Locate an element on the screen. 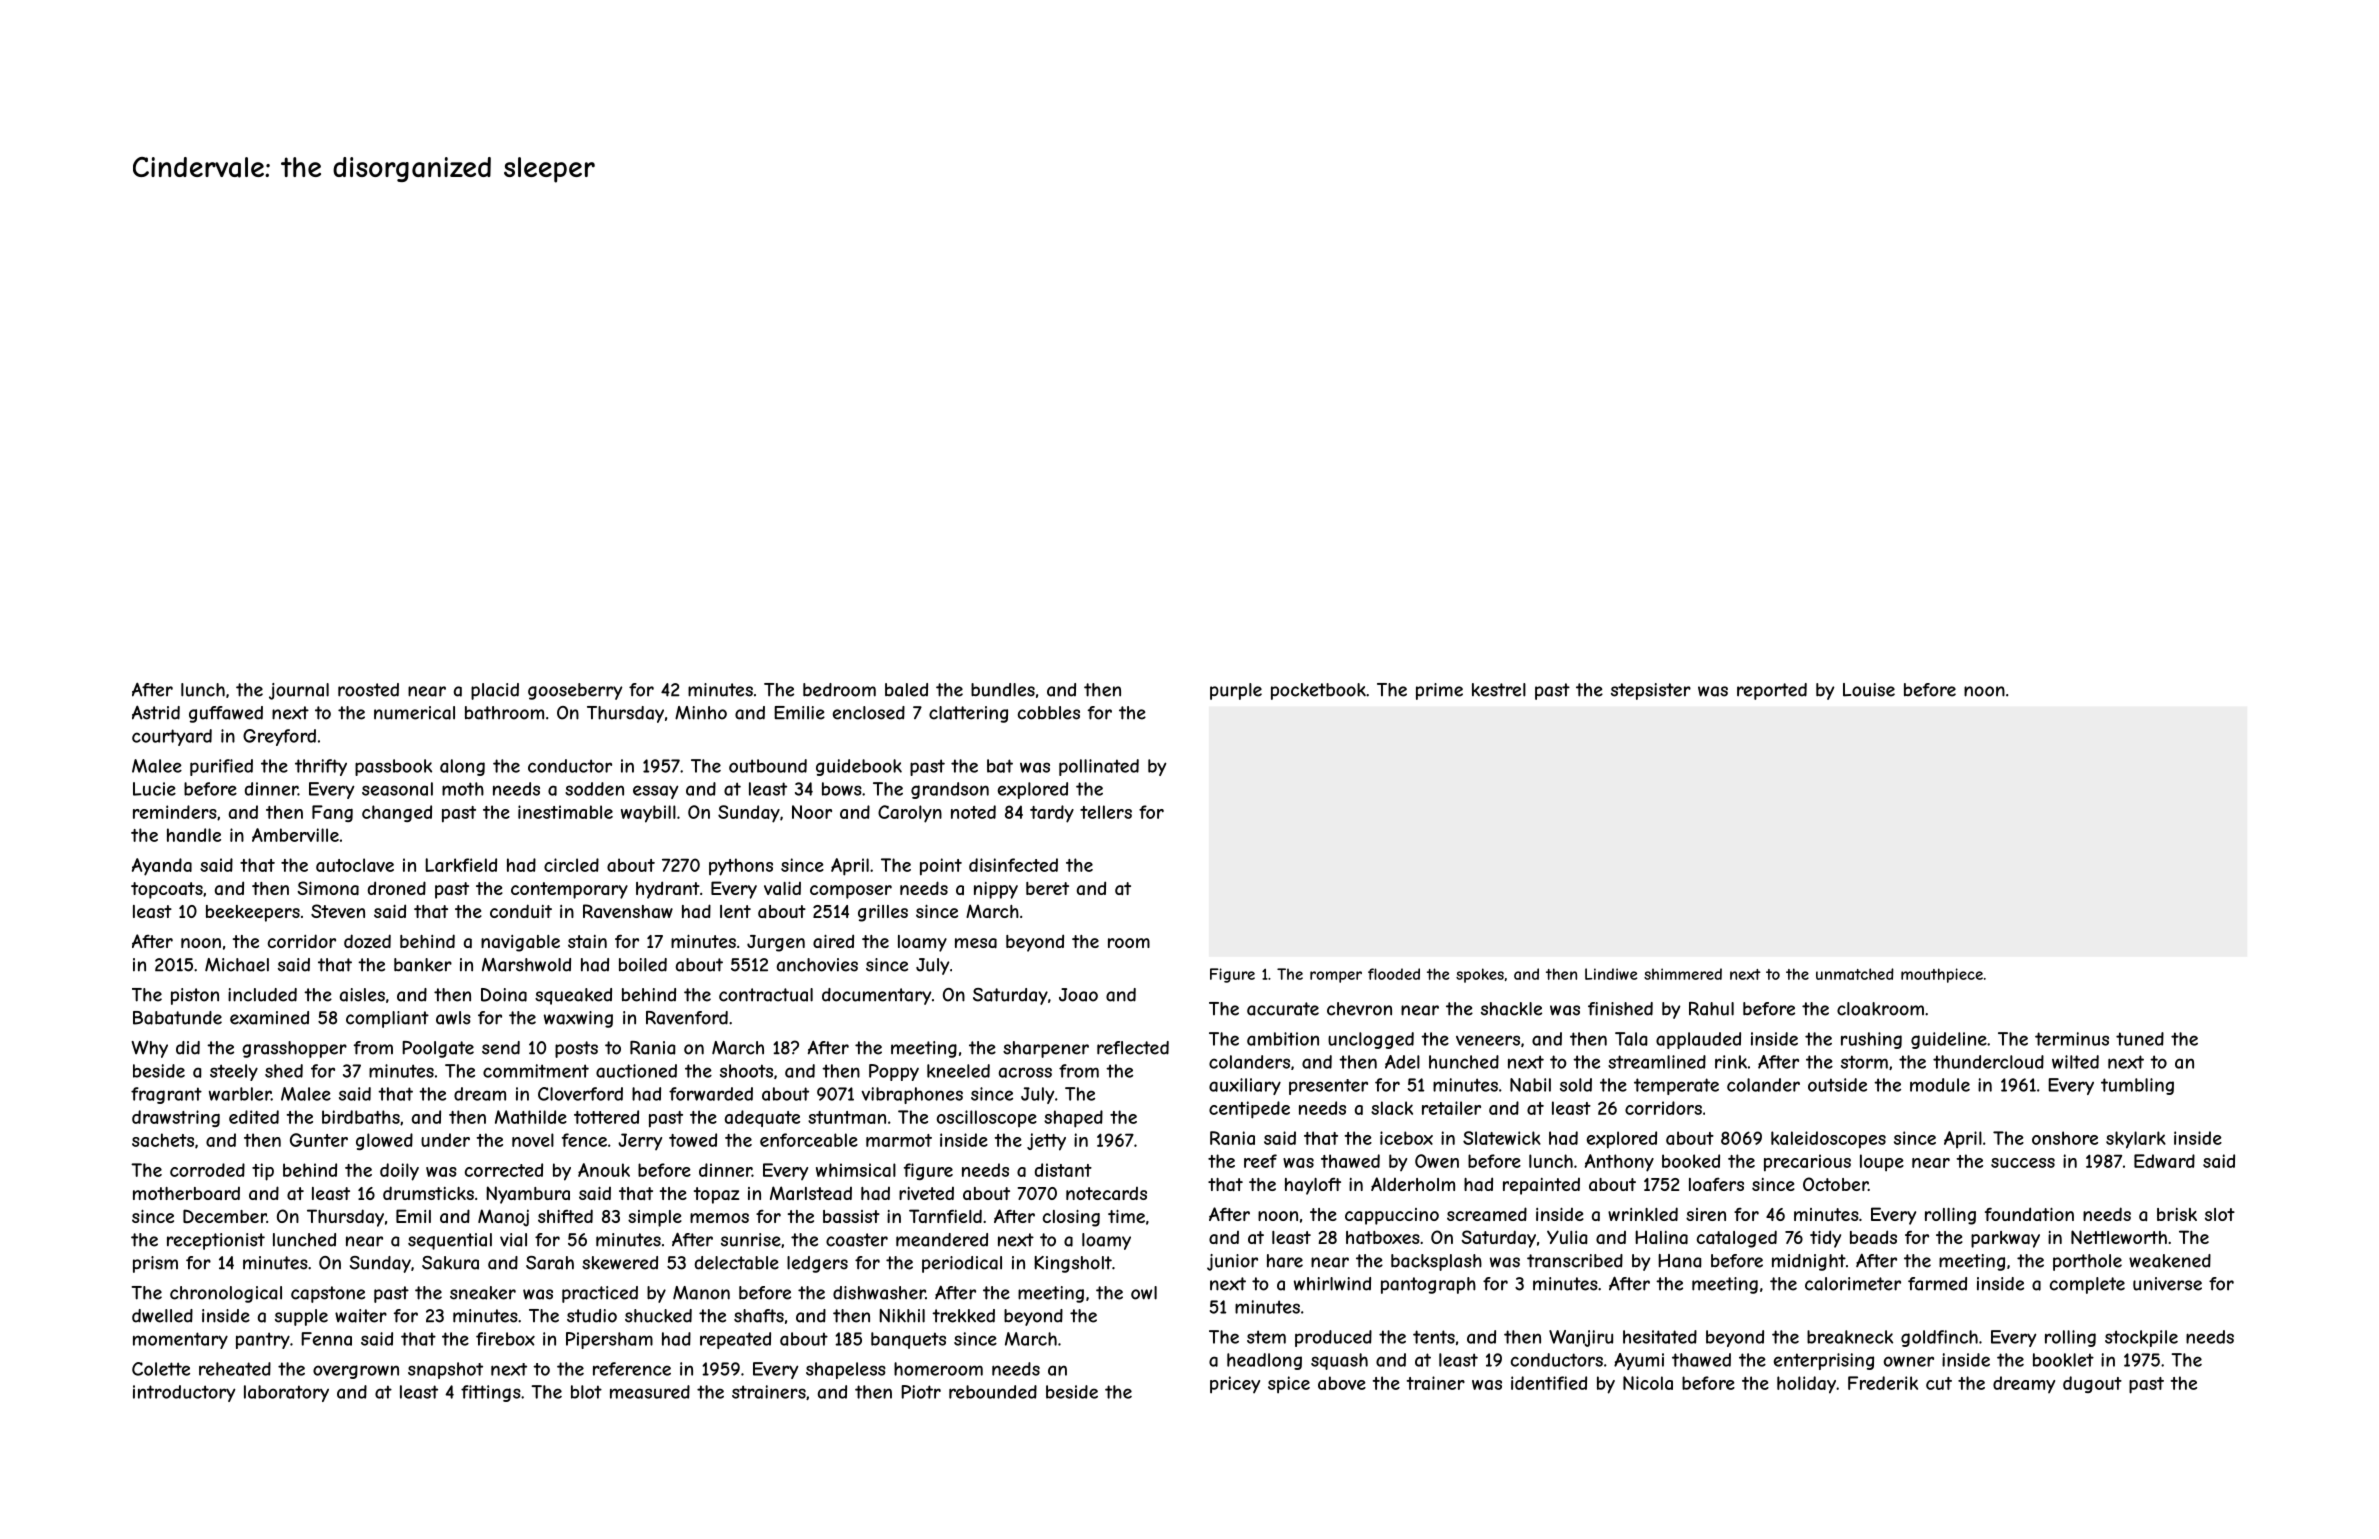 The width and height of the screenshot is (2379, 1539). shimmered is located at coordinates (1683, 974).
